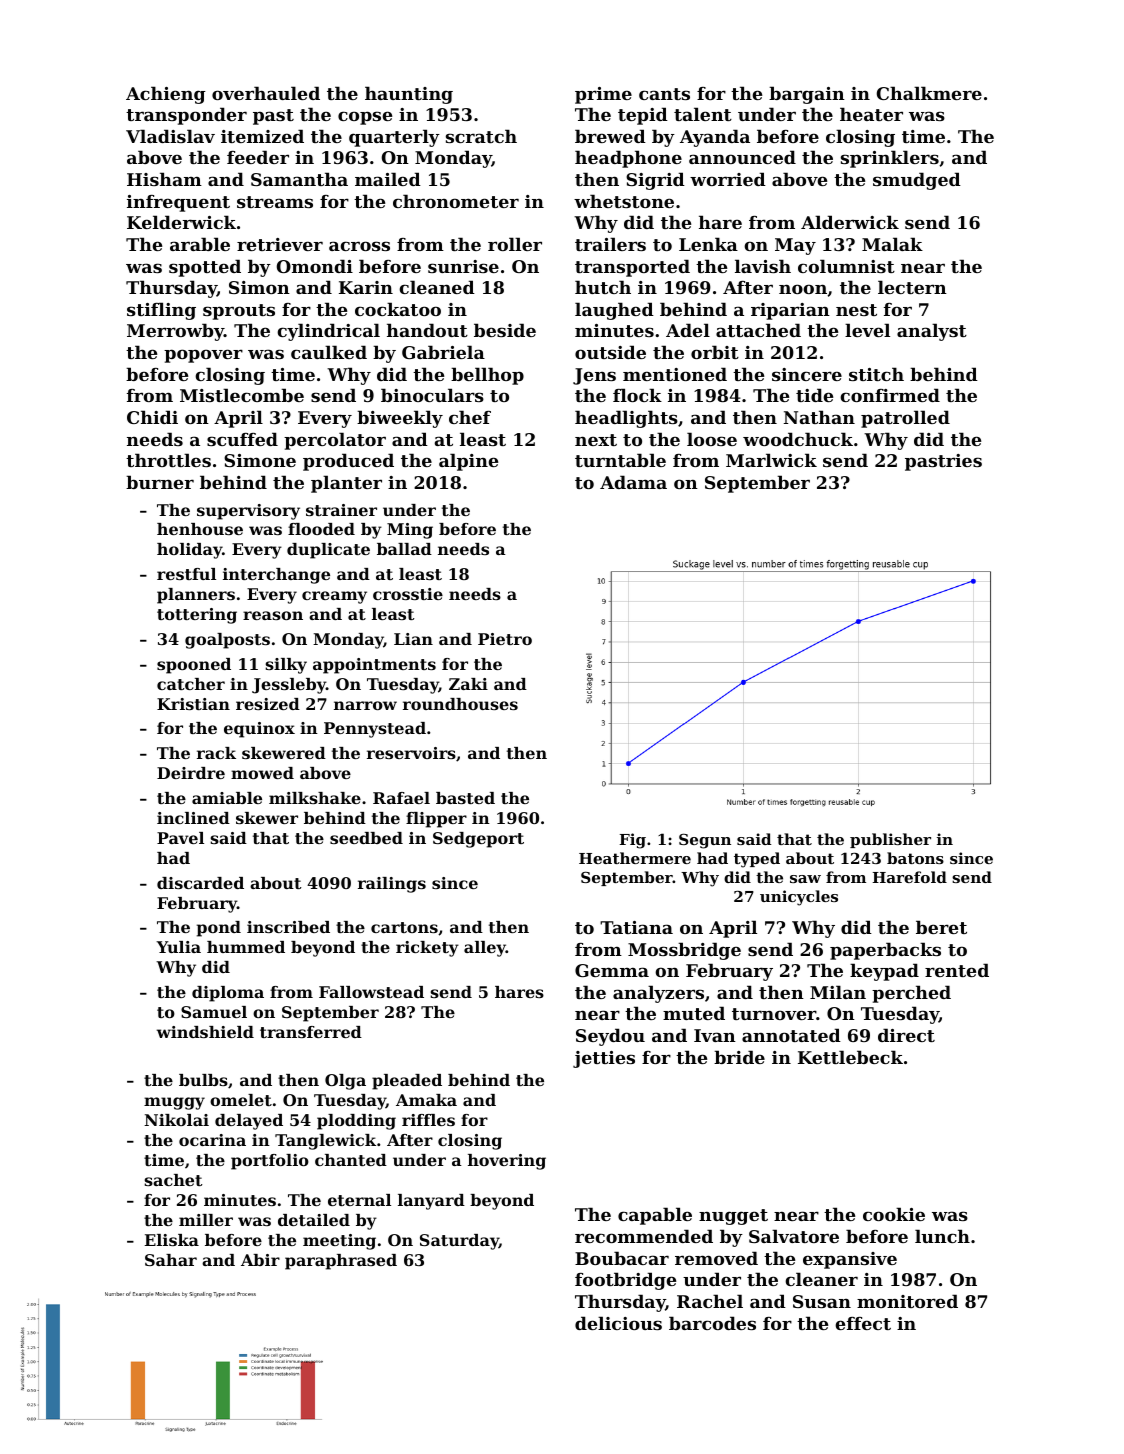 Image resolution: width=1124 pixels, height=1454 pixels. What do you see at coordinates (468, 462) in the page?
I see `alpine` at bounding box center [468, 462].
